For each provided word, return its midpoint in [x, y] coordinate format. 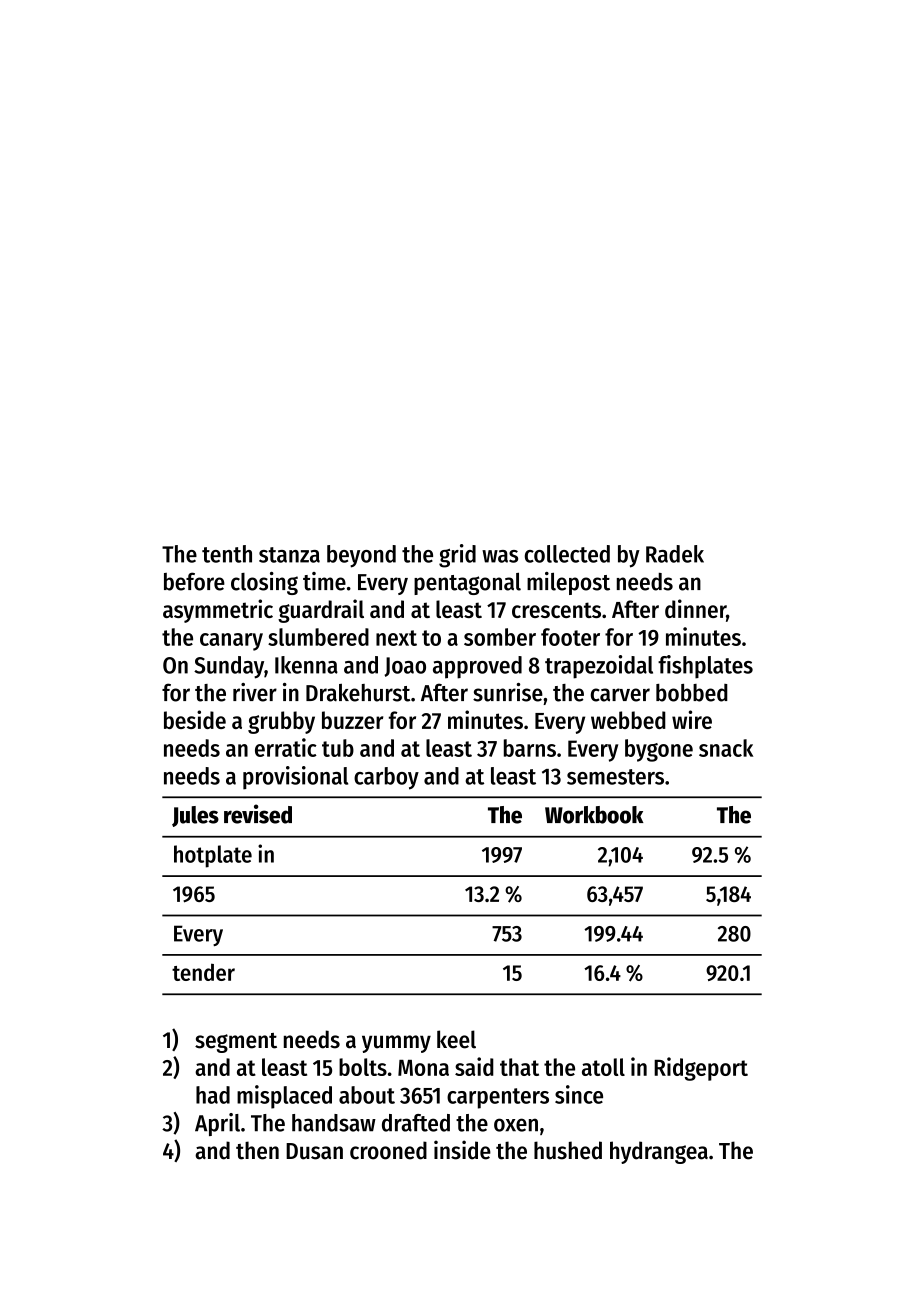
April [217, 1124]
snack [726, 748]
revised [258, 814]
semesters [615, 777]
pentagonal [467, 583]
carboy [386, 778]
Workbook [594, 815]
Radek [675, 554]
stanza [289, 555]
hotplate [213, 856]
